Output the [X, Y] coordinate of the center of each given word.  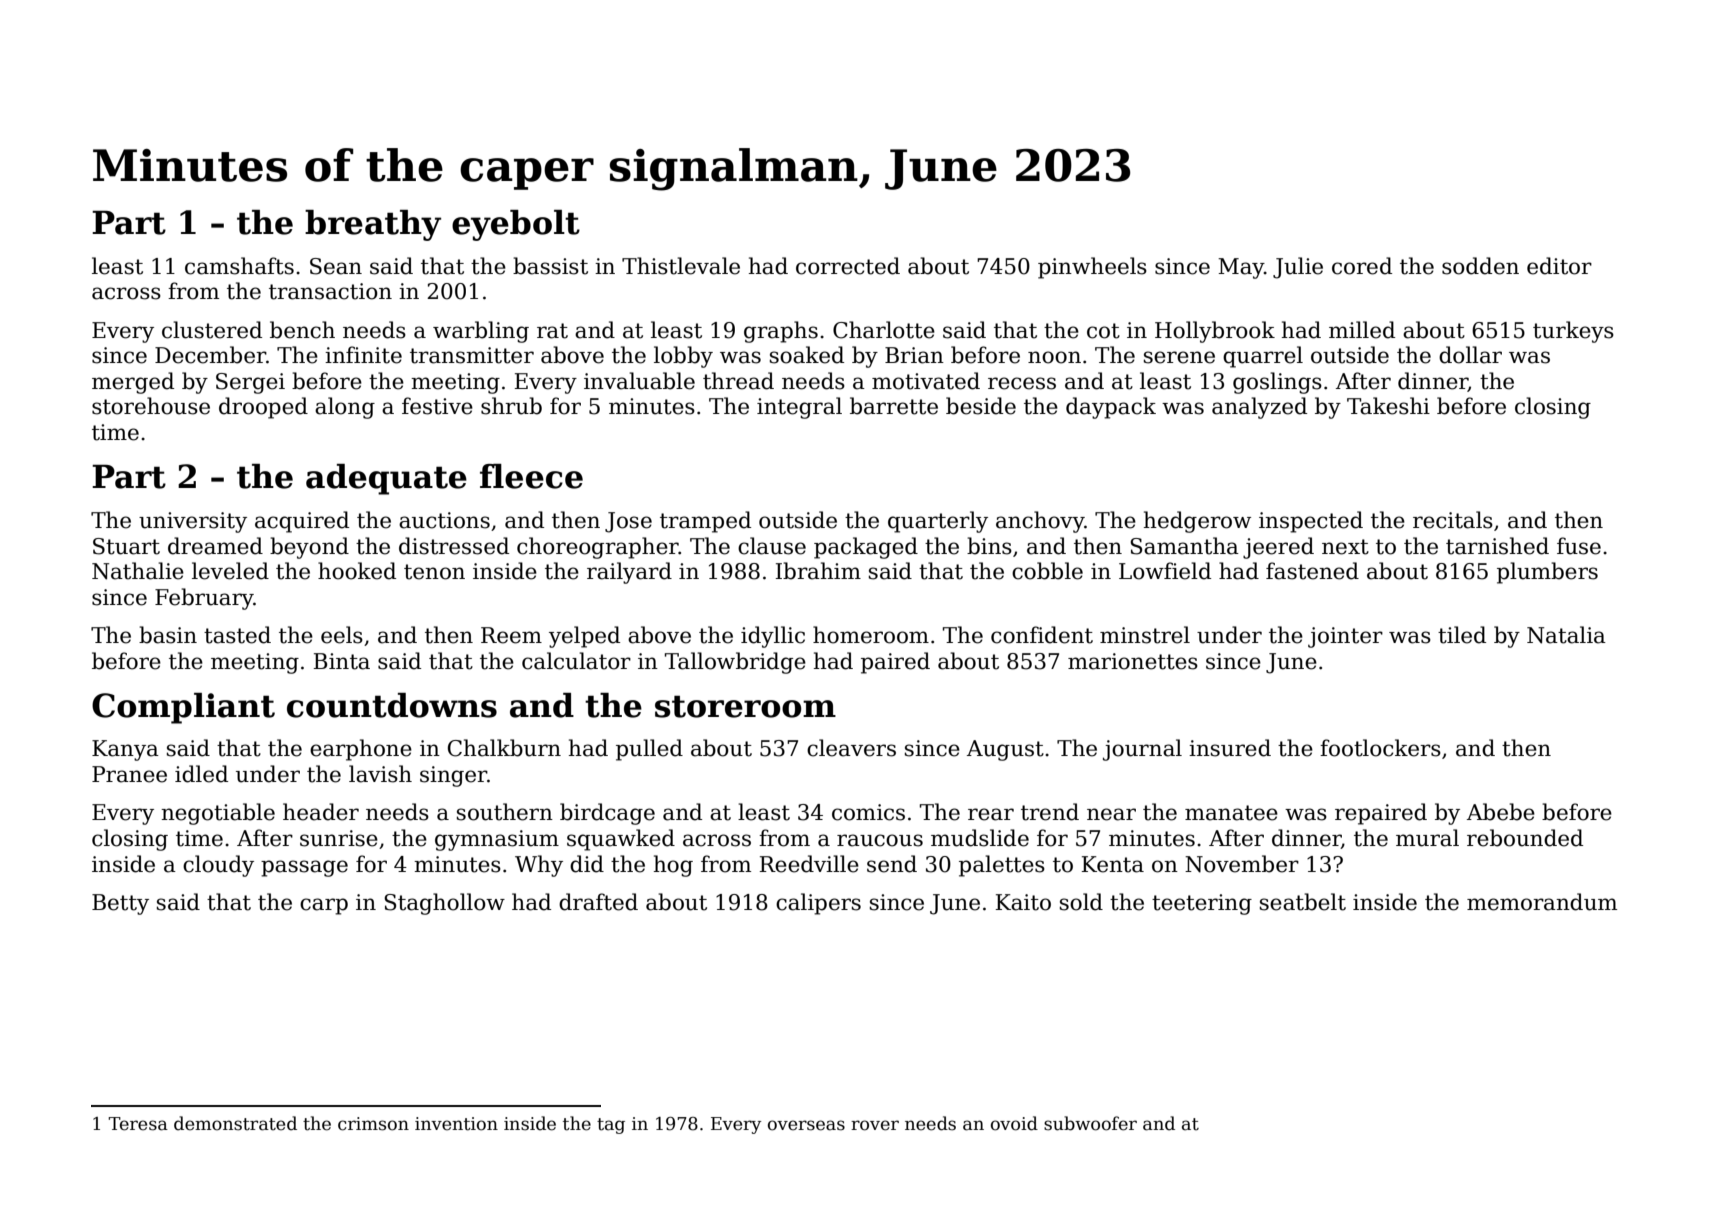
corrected [848, 266]
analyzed [1259, 408]
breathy [373, 225]
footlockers [1380, 748]
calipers [818, 904]
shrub [511, 406]
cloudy [218, 866]
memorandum [1542, 902]
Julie [1298, 268]
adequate [386, 479]
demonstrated [235, 1123]
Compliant [183, 708]
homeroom [871, 635]
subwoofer [1090, 1123]
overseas [806, 1125]
